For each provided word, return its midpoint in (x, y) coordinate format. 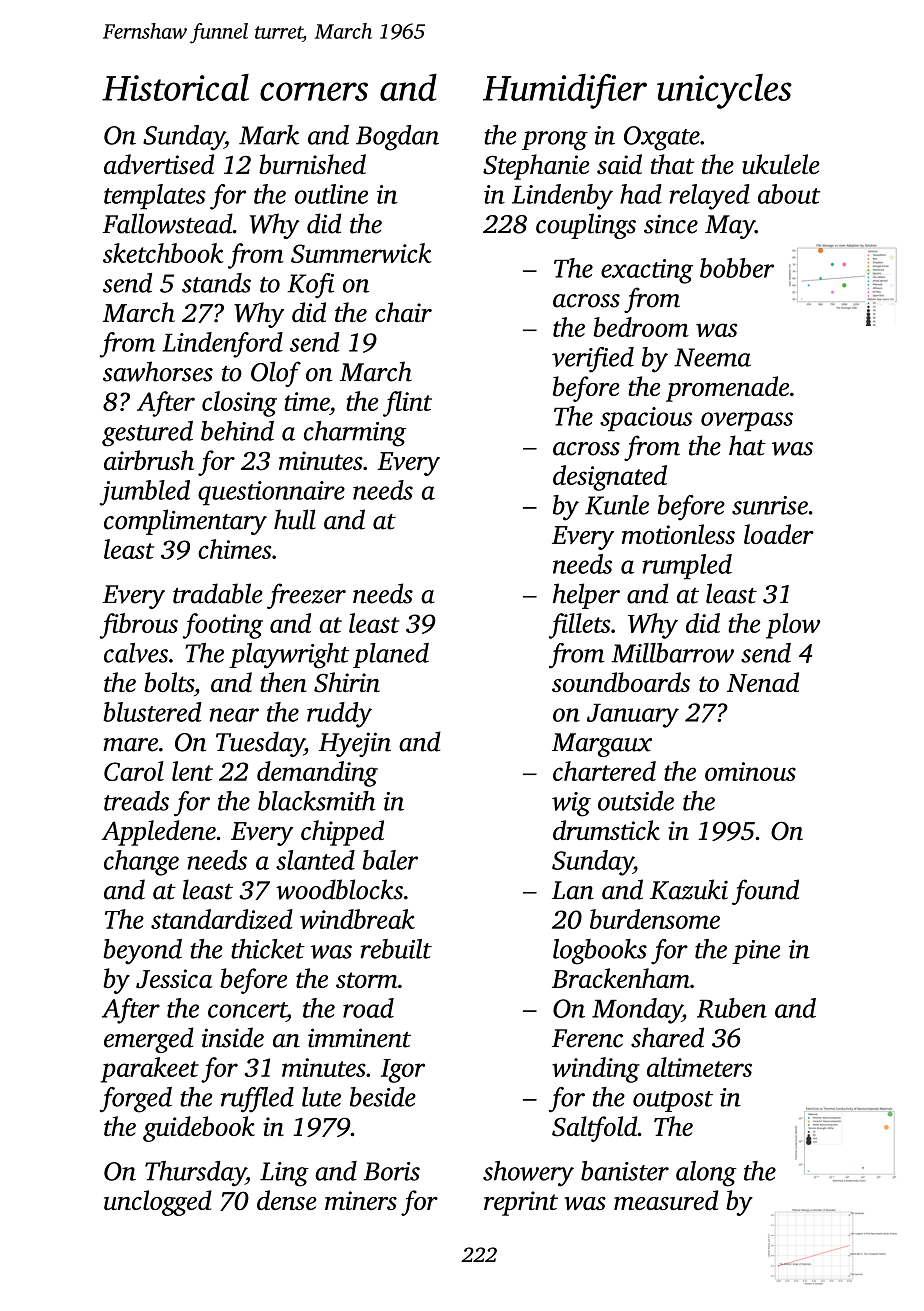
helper (586, 596)
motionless (678, 534)
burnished (312, 164)
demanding (317, 774)
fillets (580, 626)
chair (403, 312)
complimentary (185, 522)
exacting (647, 271)
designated (610, 478)
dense (287, 1200)
